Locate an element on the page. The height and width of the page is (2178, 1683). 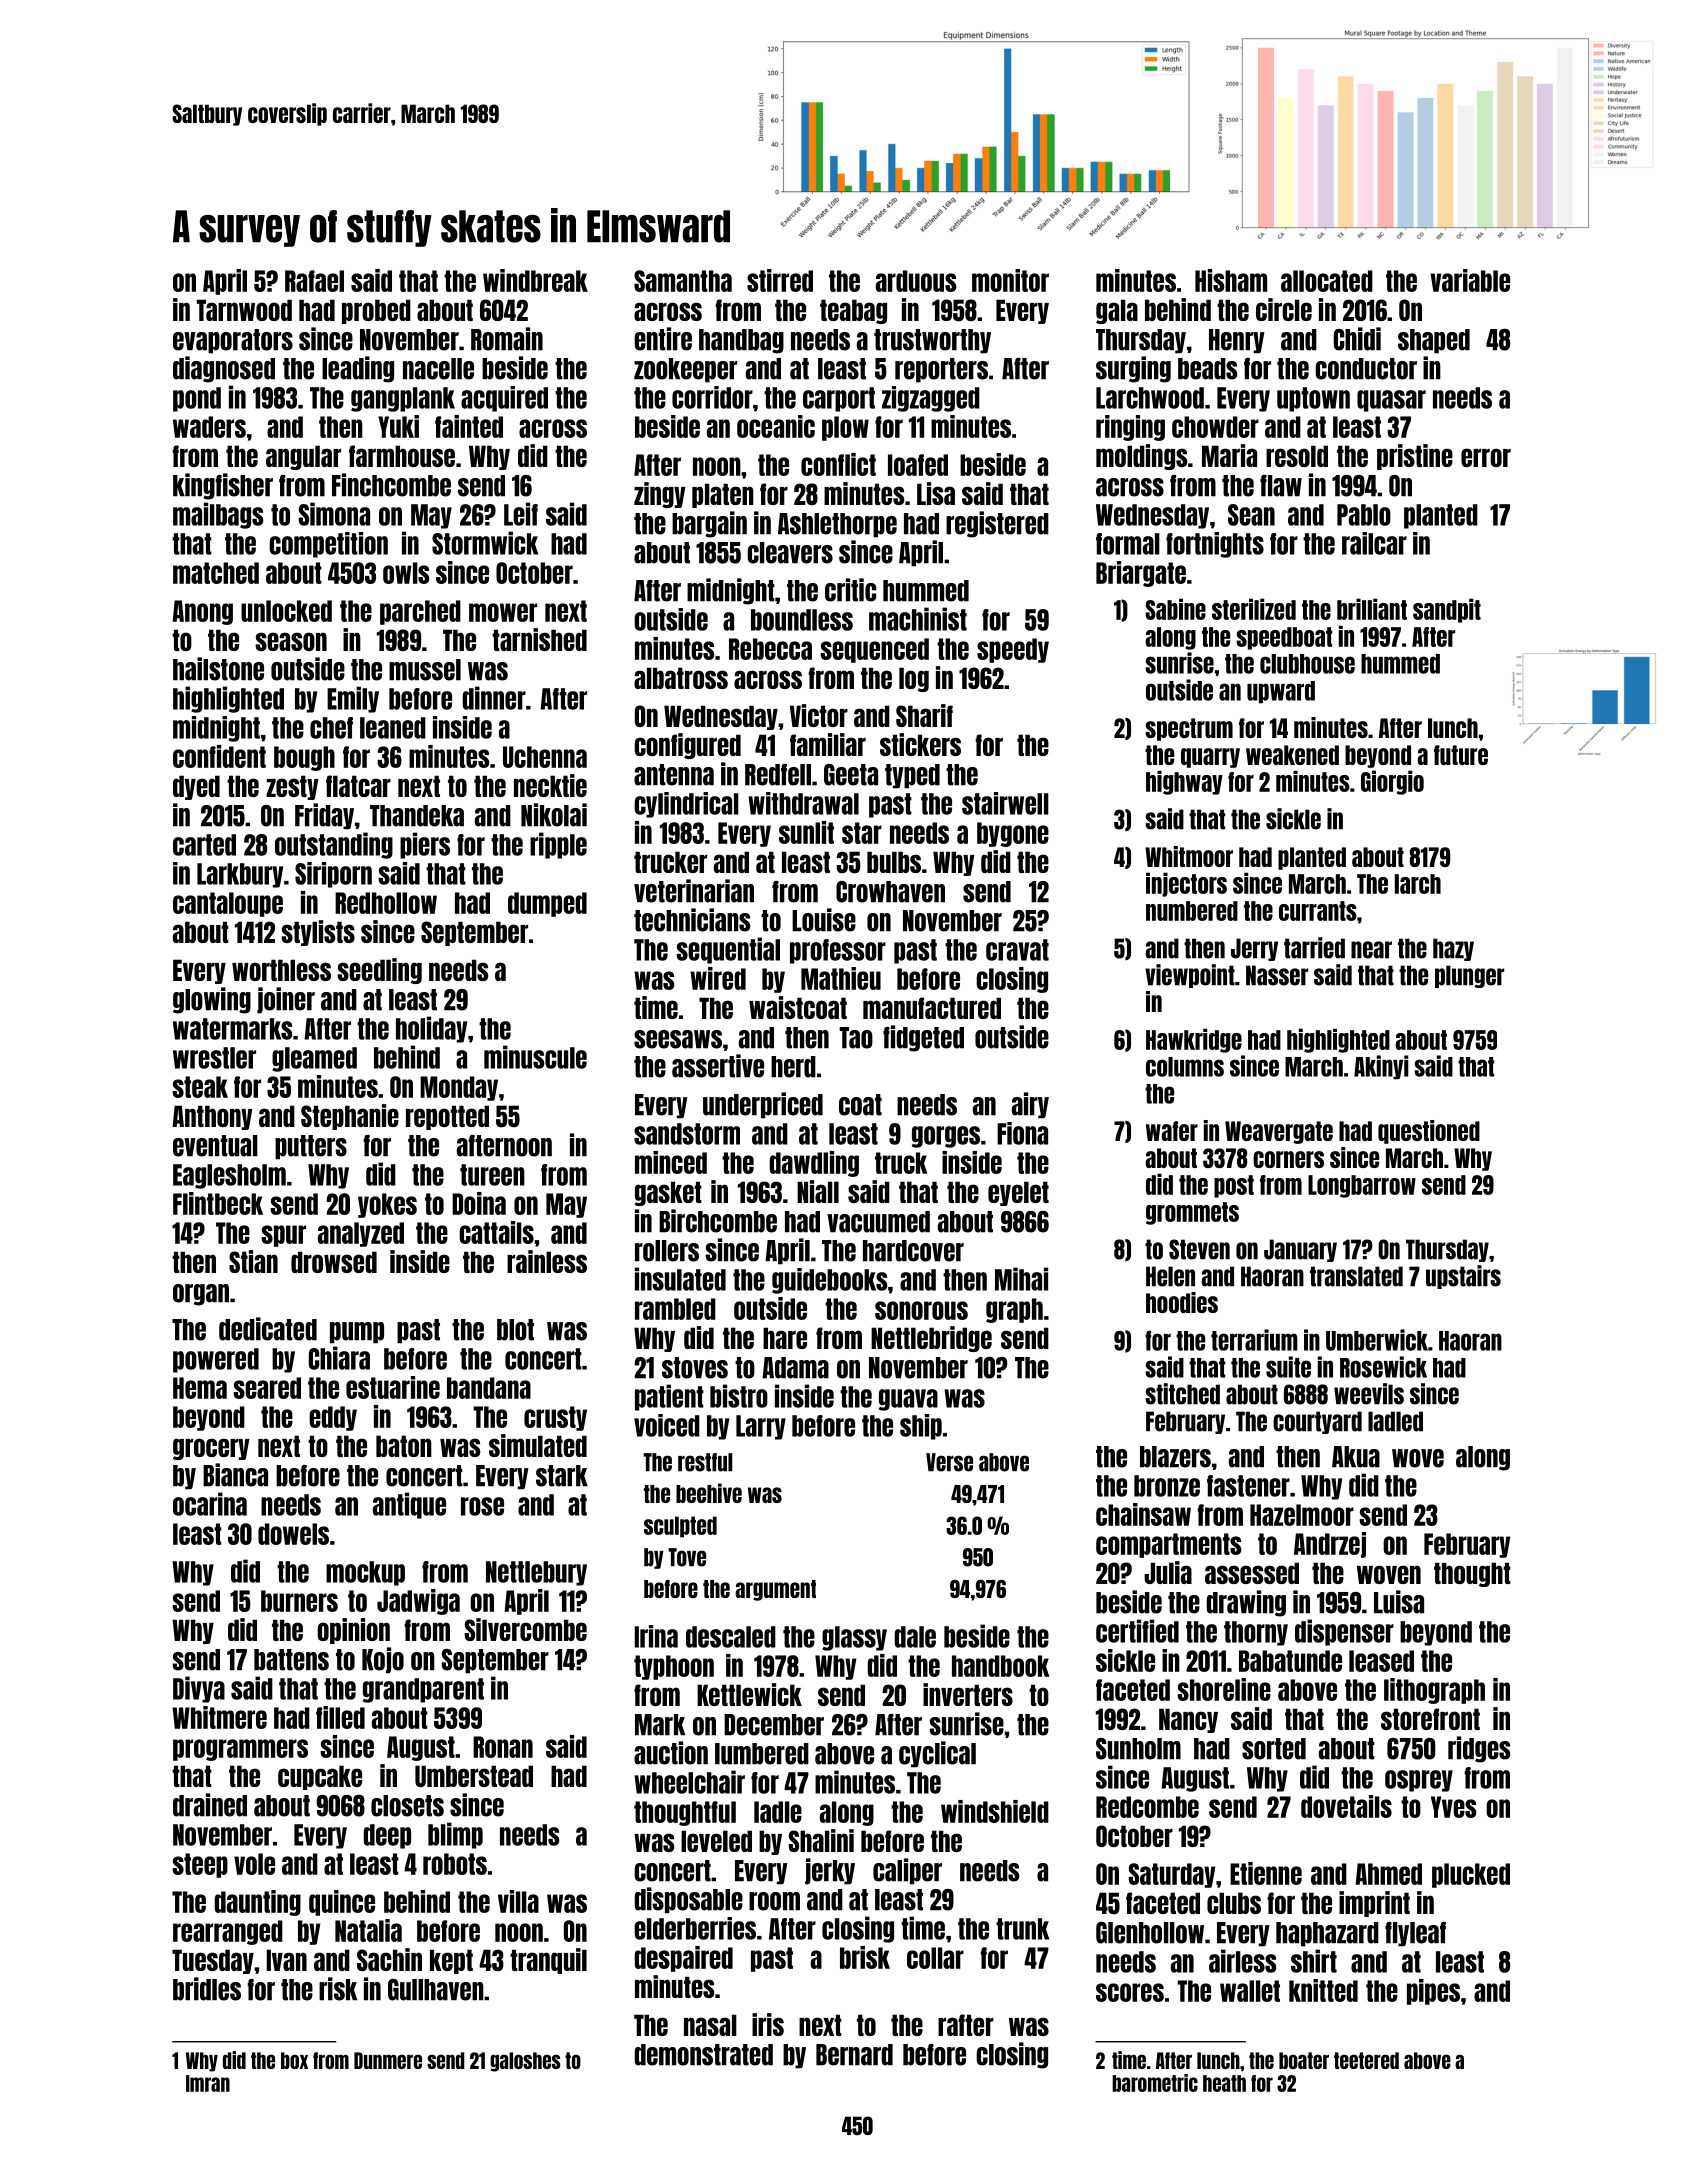
sandpit is located at coordinates (1447, 610).
